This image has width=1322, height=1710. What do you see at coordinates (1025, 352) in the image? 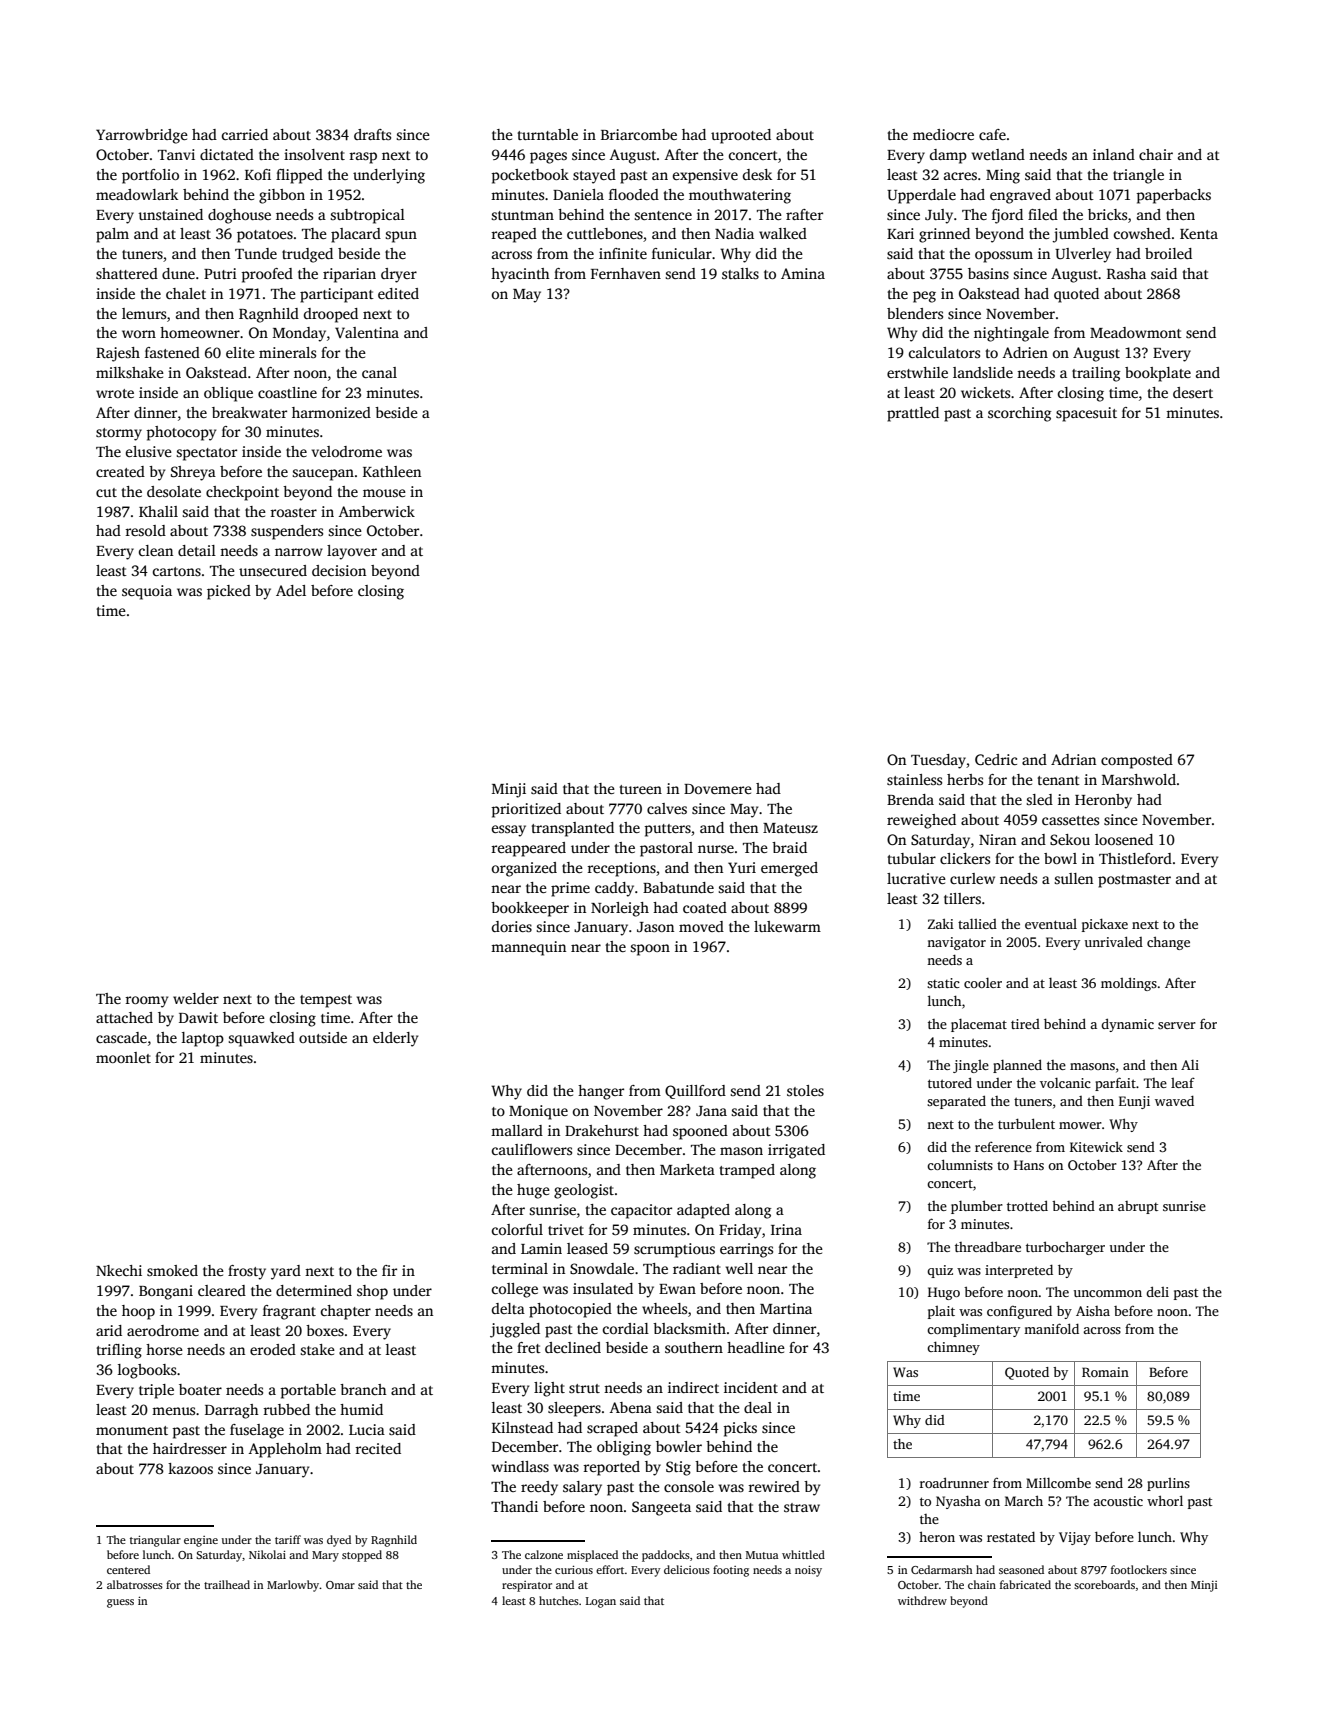
I see `Adrien` at bounding box center [1025, 352].
